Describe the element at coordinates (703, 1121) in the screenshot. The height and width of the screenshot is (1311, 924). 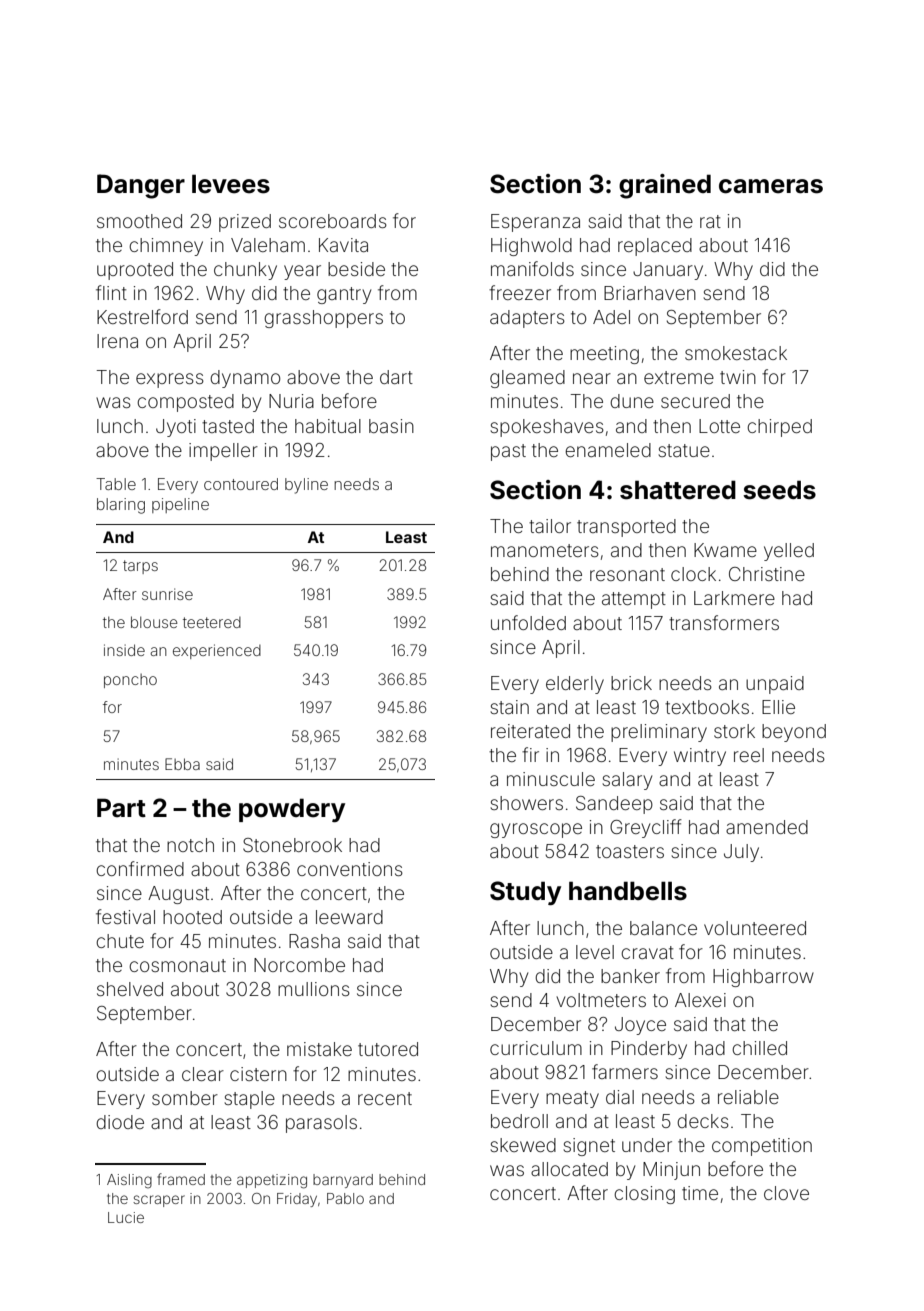
I see `decks` at that location.
